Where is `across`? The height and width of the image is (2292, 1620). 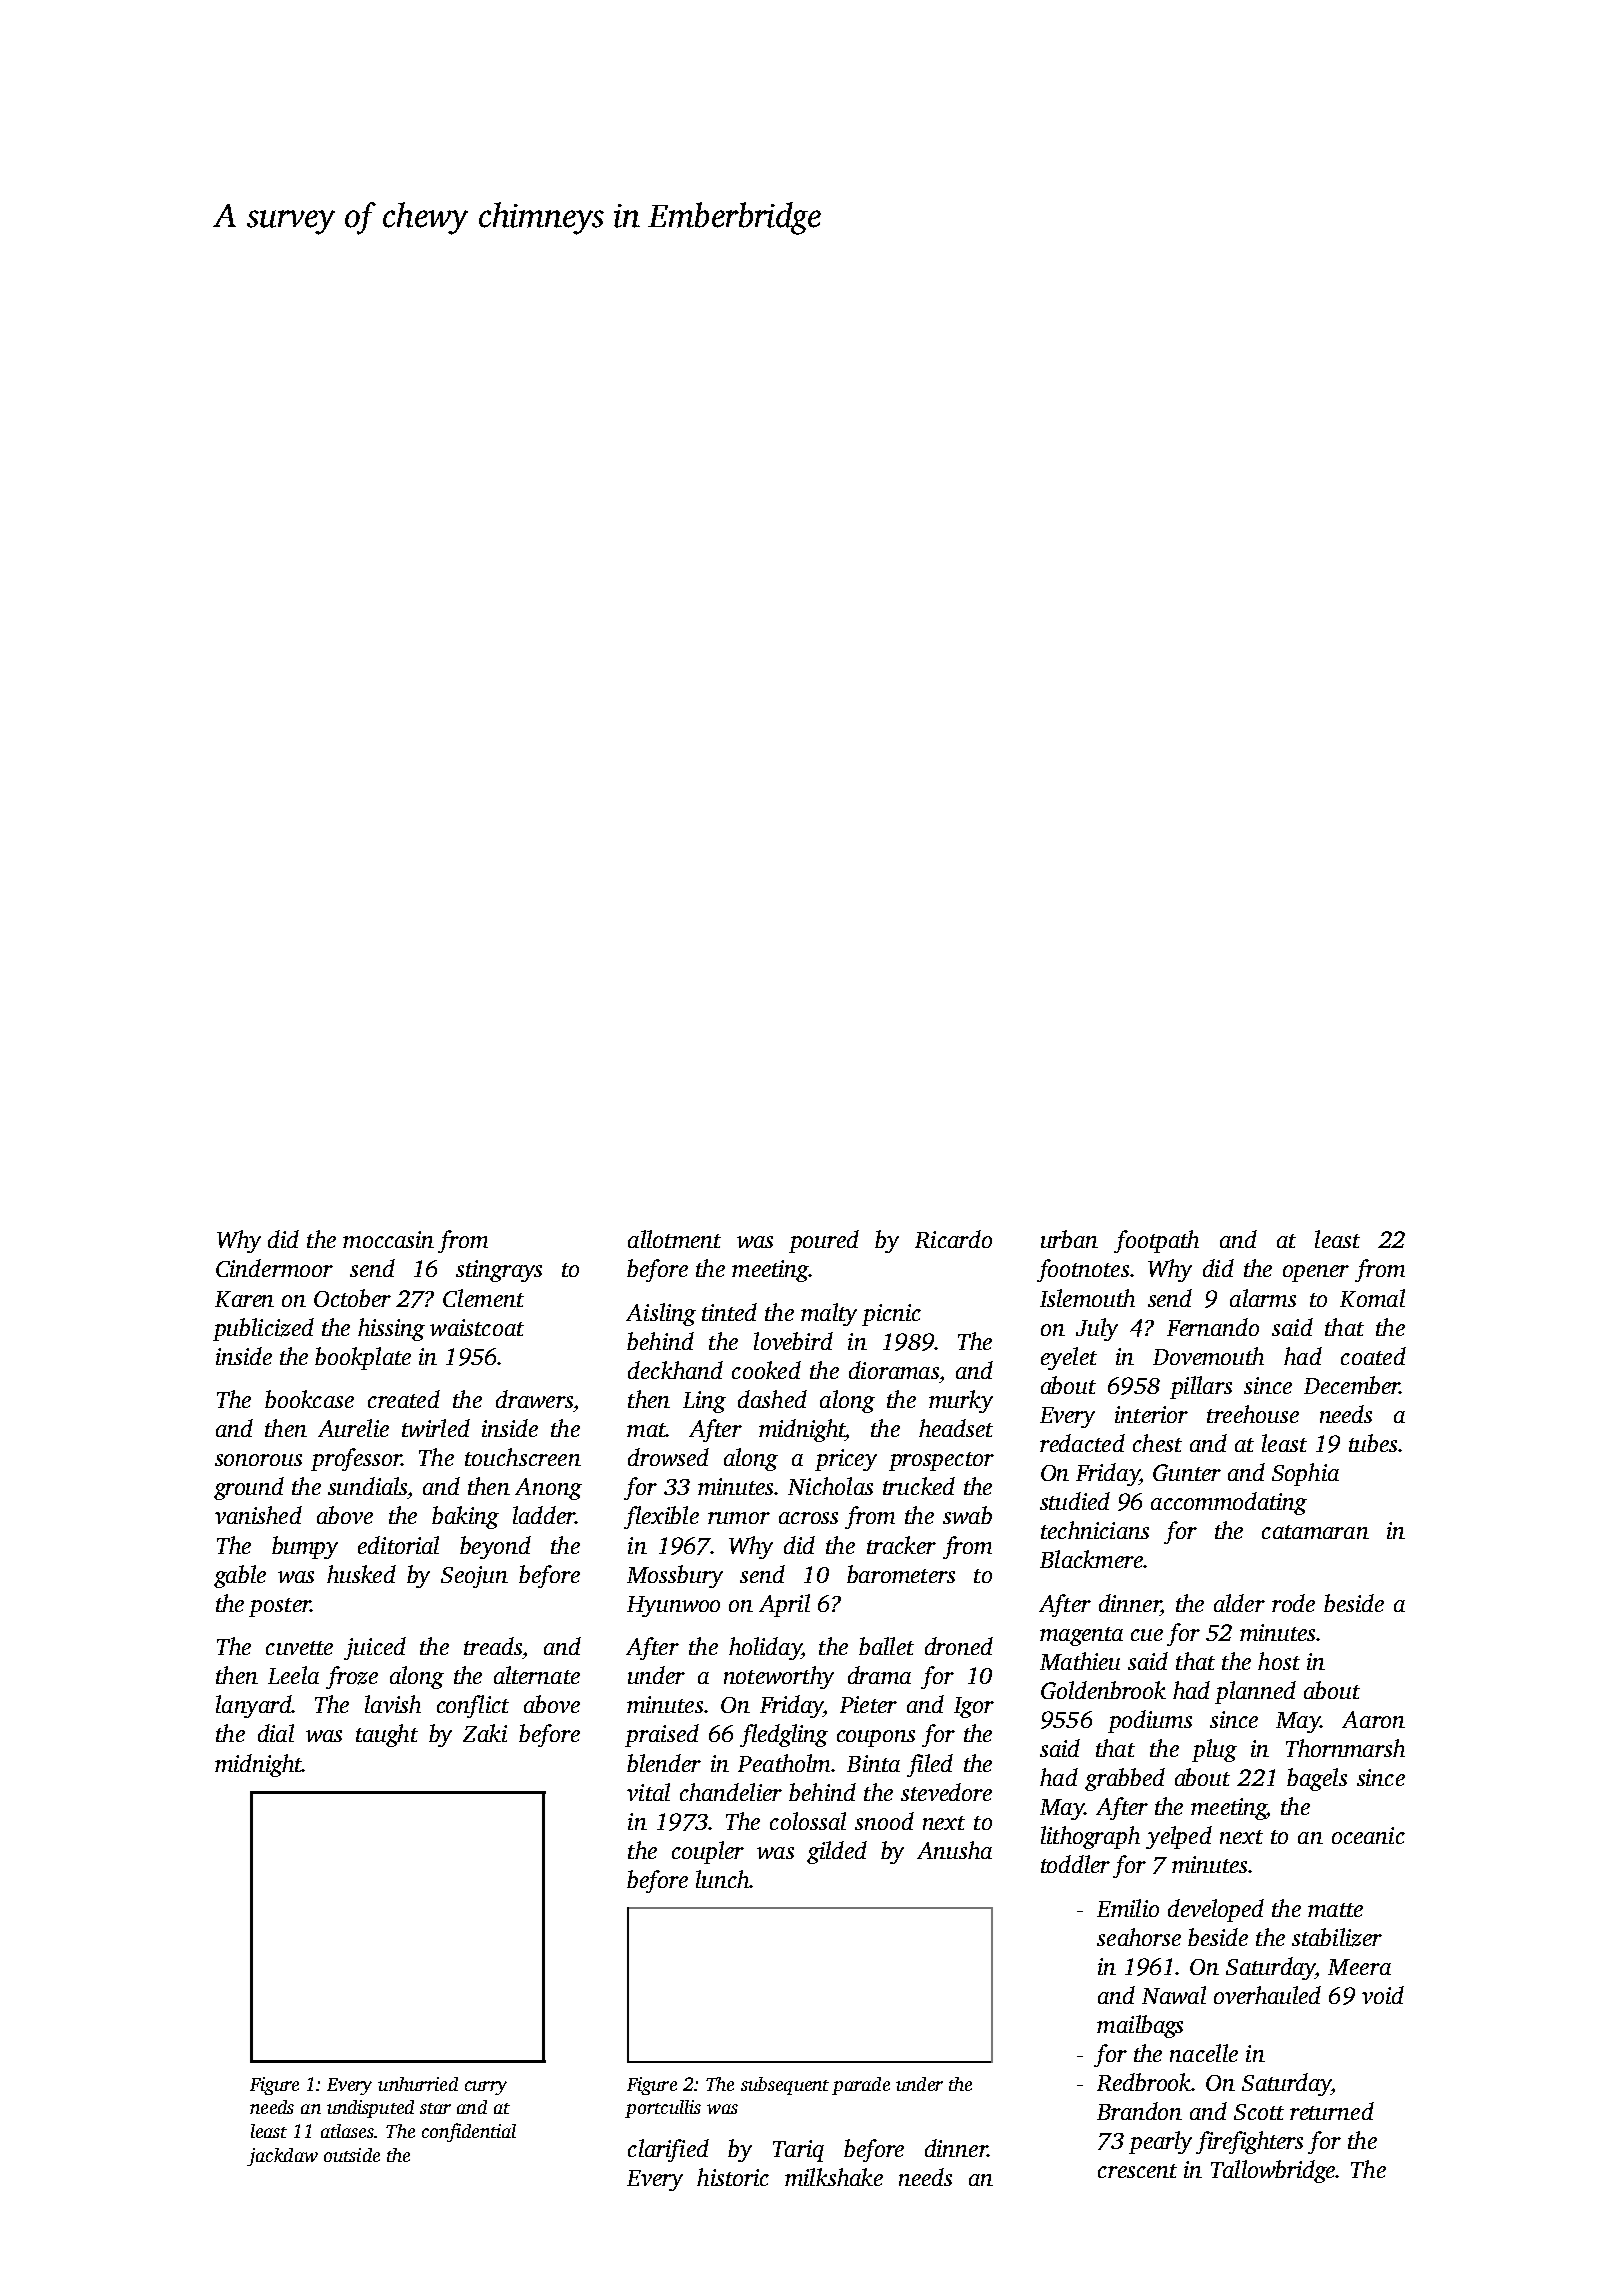 across is located at coordinates (808, 1518).
